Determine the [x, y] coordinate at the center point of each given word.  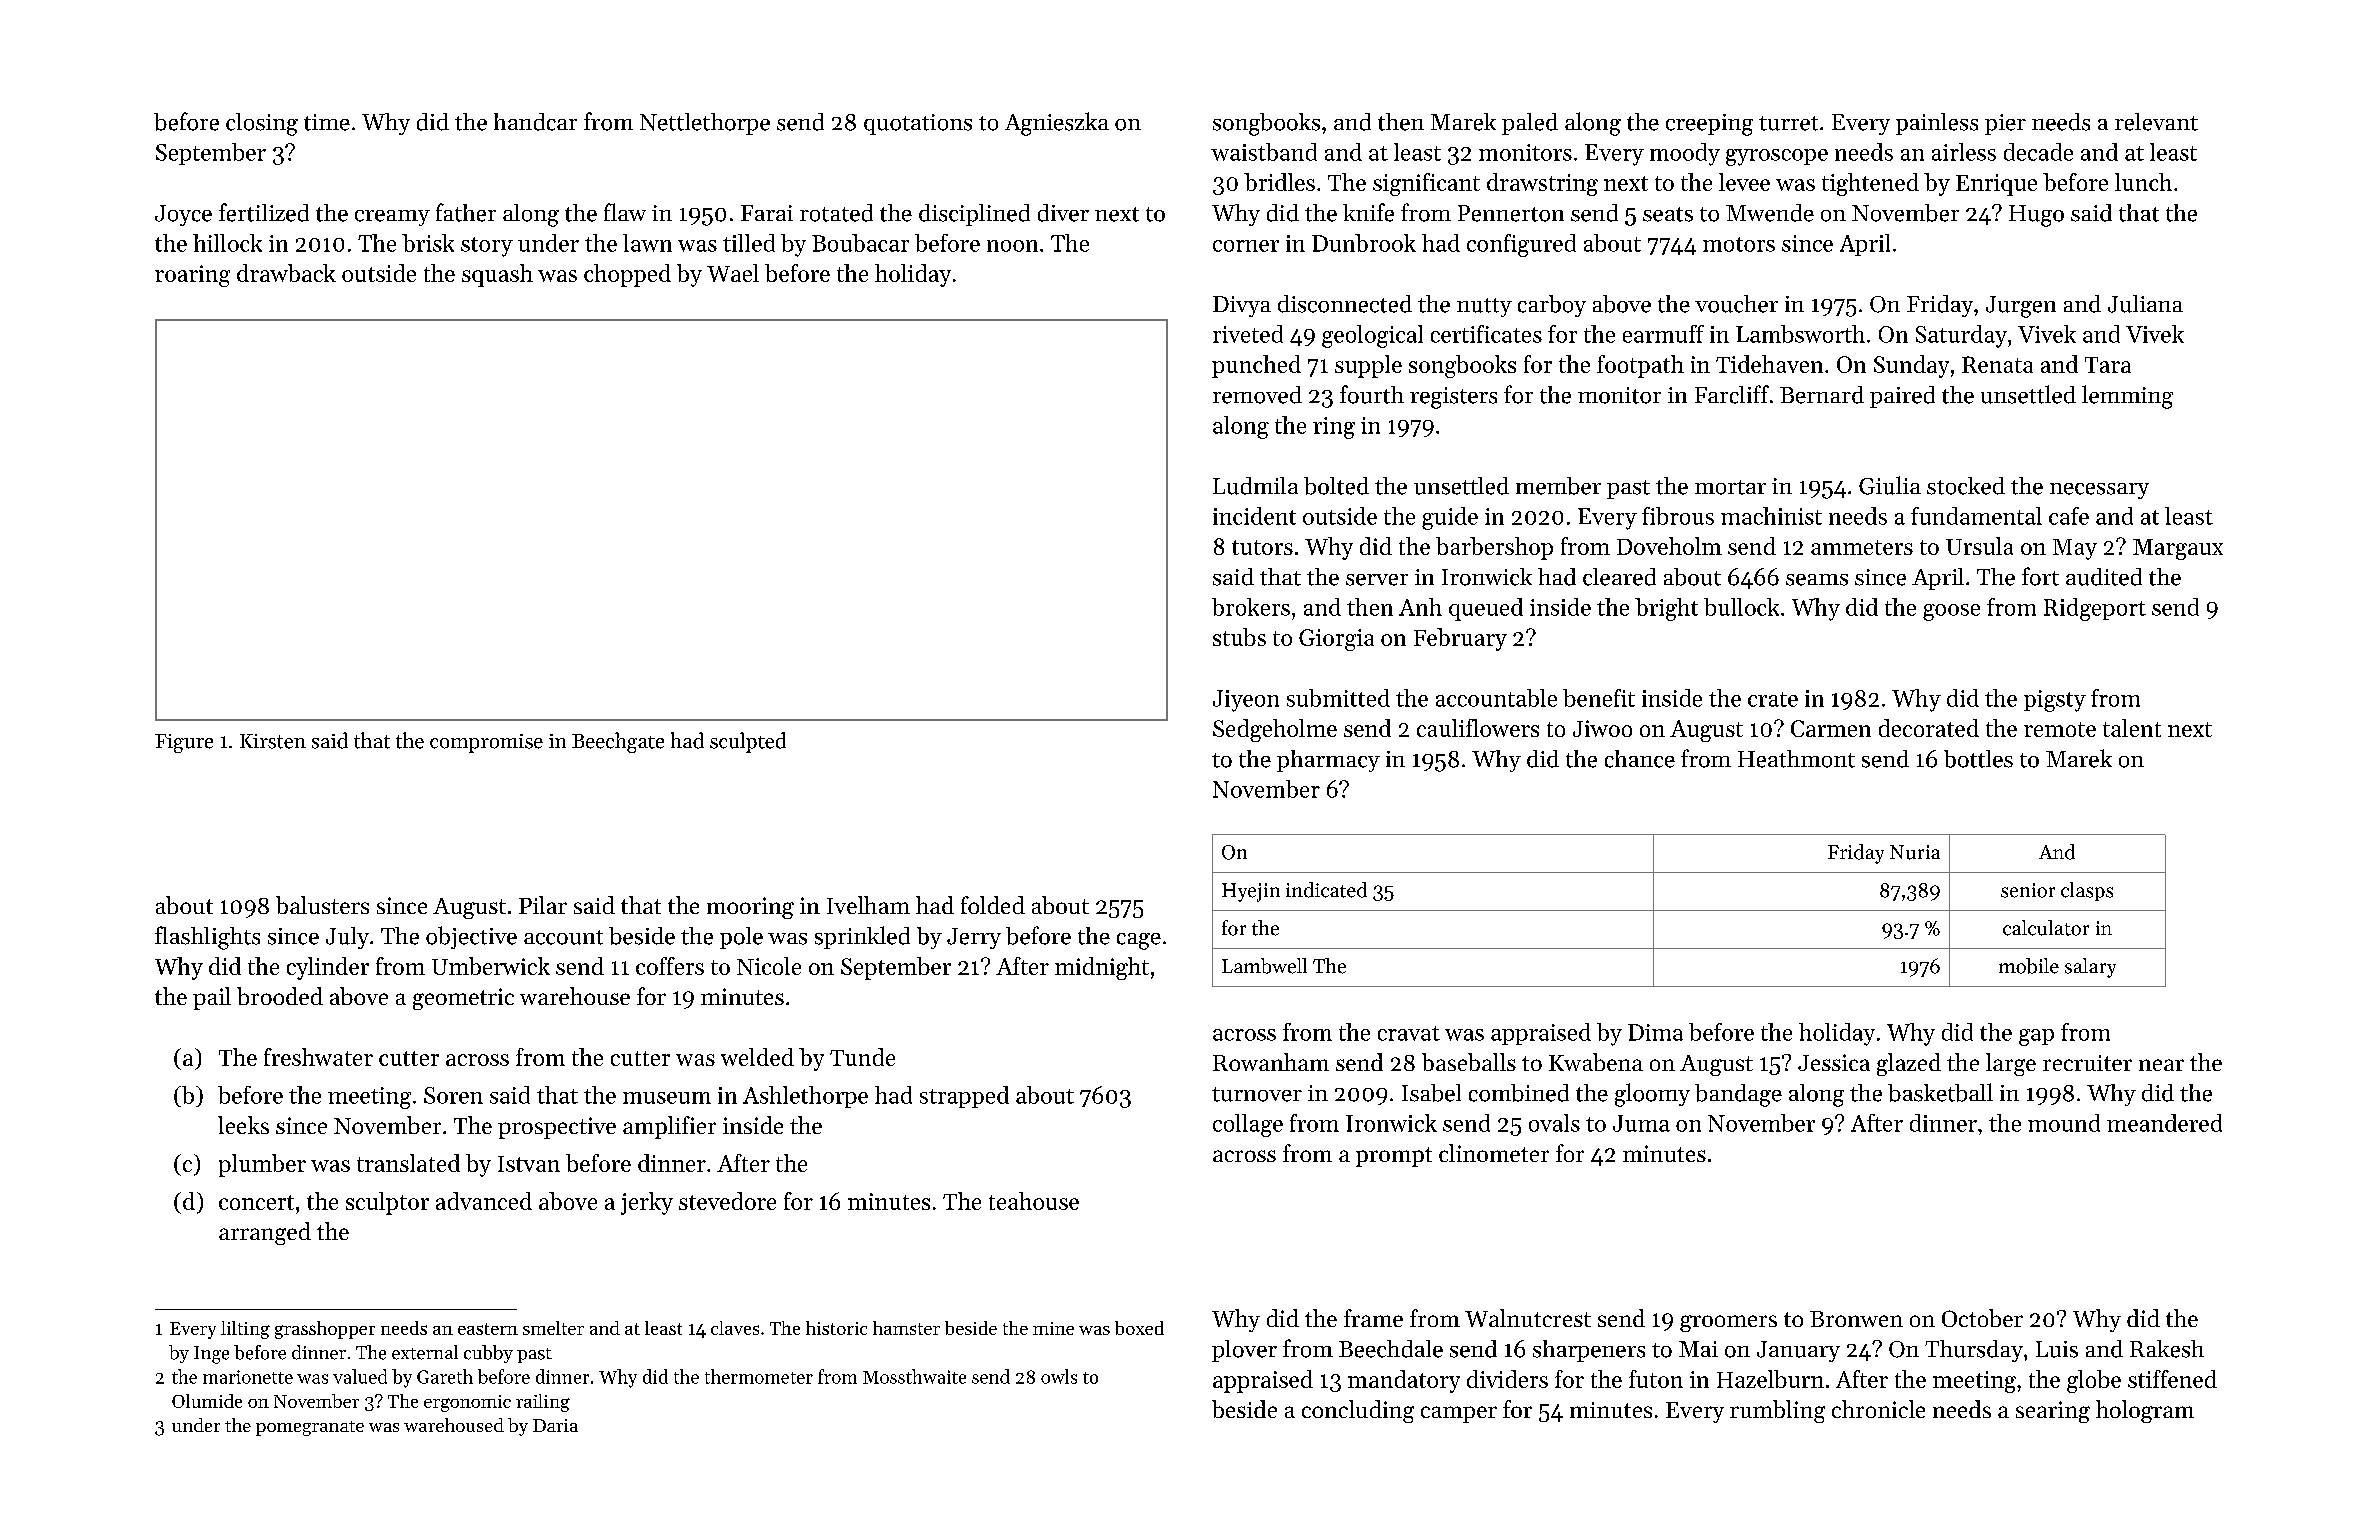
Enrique [1996, 185]
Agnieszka [1057, 124]
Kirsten [273, 741]
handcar [535, 122]
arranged [265, 1233]
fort [2040, 576]
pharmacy [1328, 761]
